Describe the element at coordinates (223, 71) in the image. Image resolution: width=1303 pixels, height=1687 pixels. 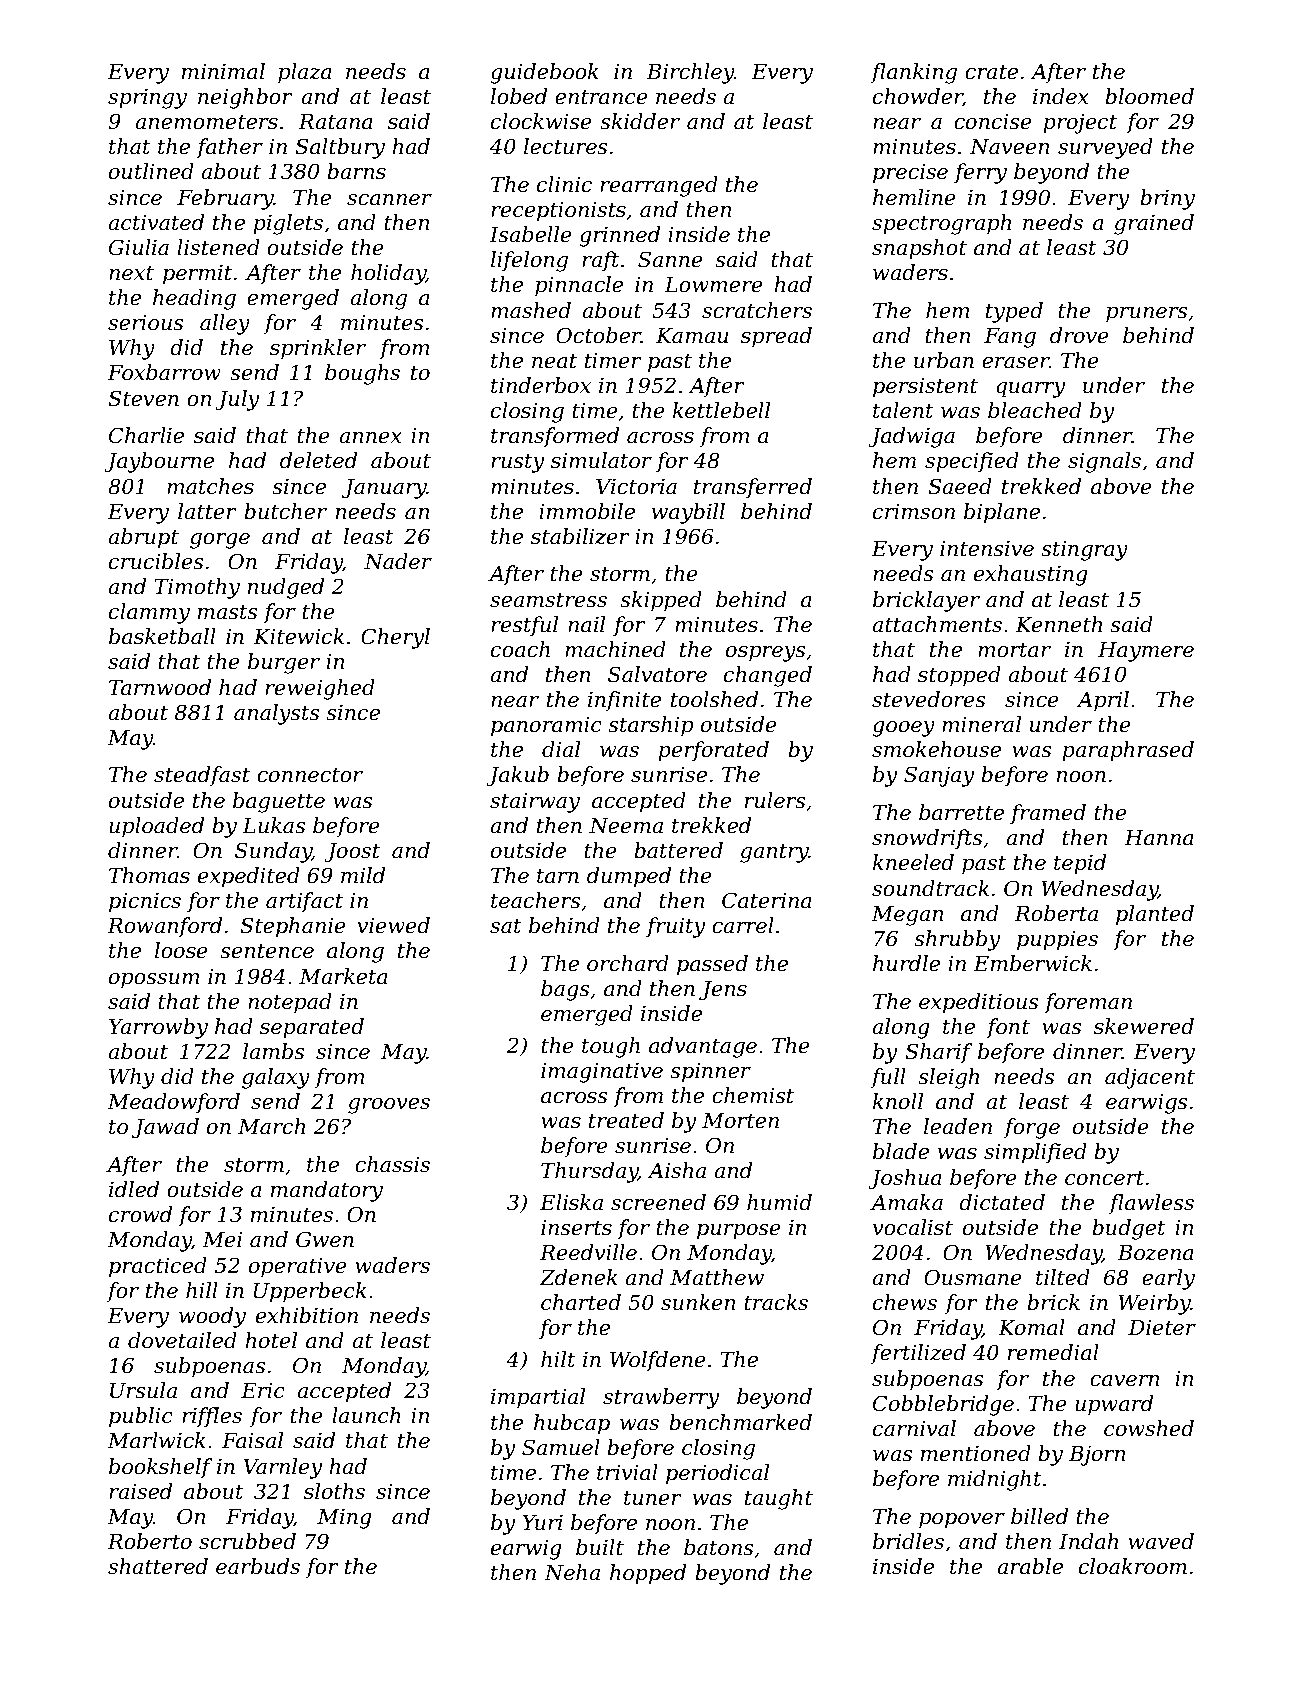
I see `minimal` at that location.
